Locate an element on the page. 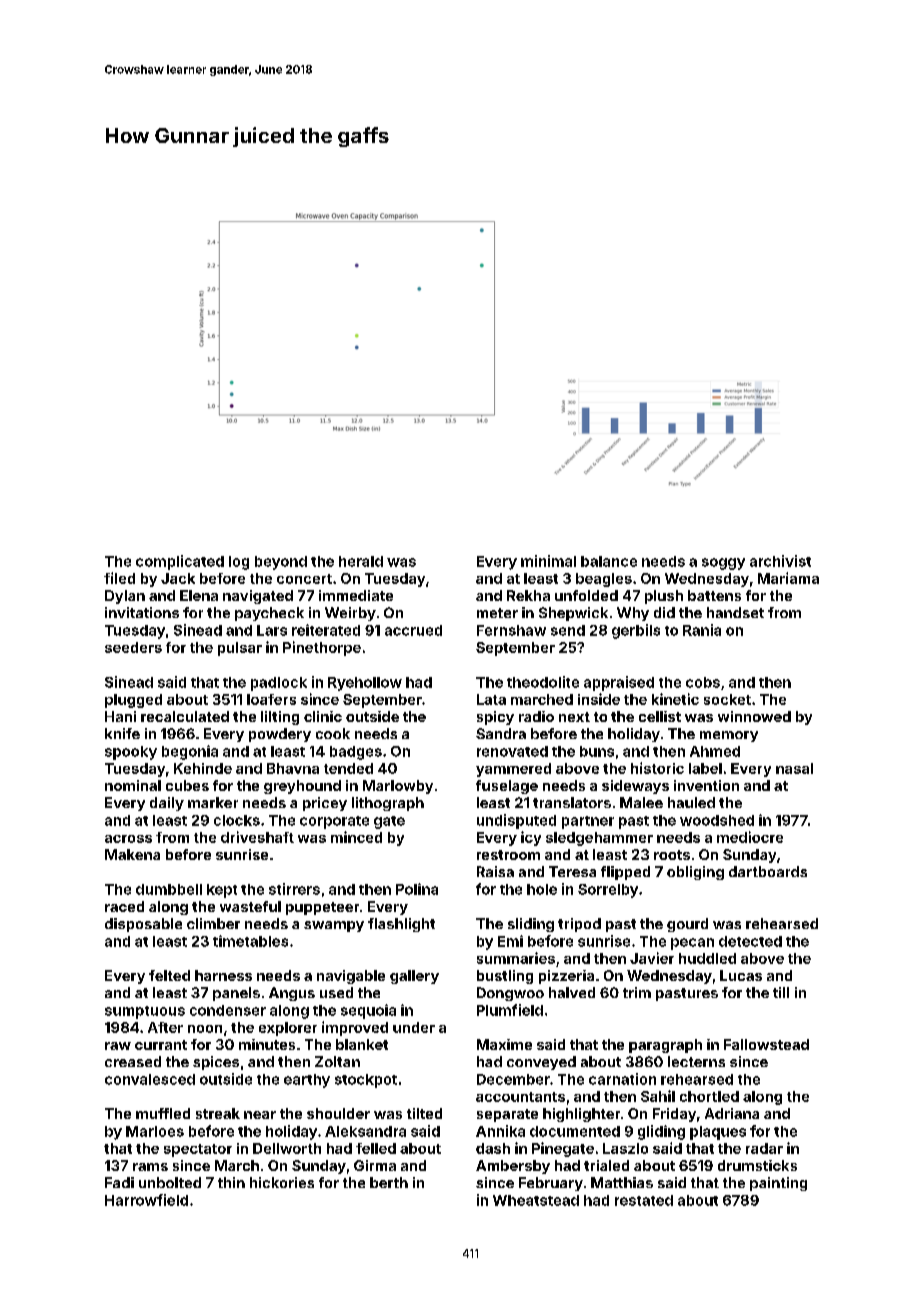 The image size is (924, 1308). accountants is located at coordinates (520, 1097).
